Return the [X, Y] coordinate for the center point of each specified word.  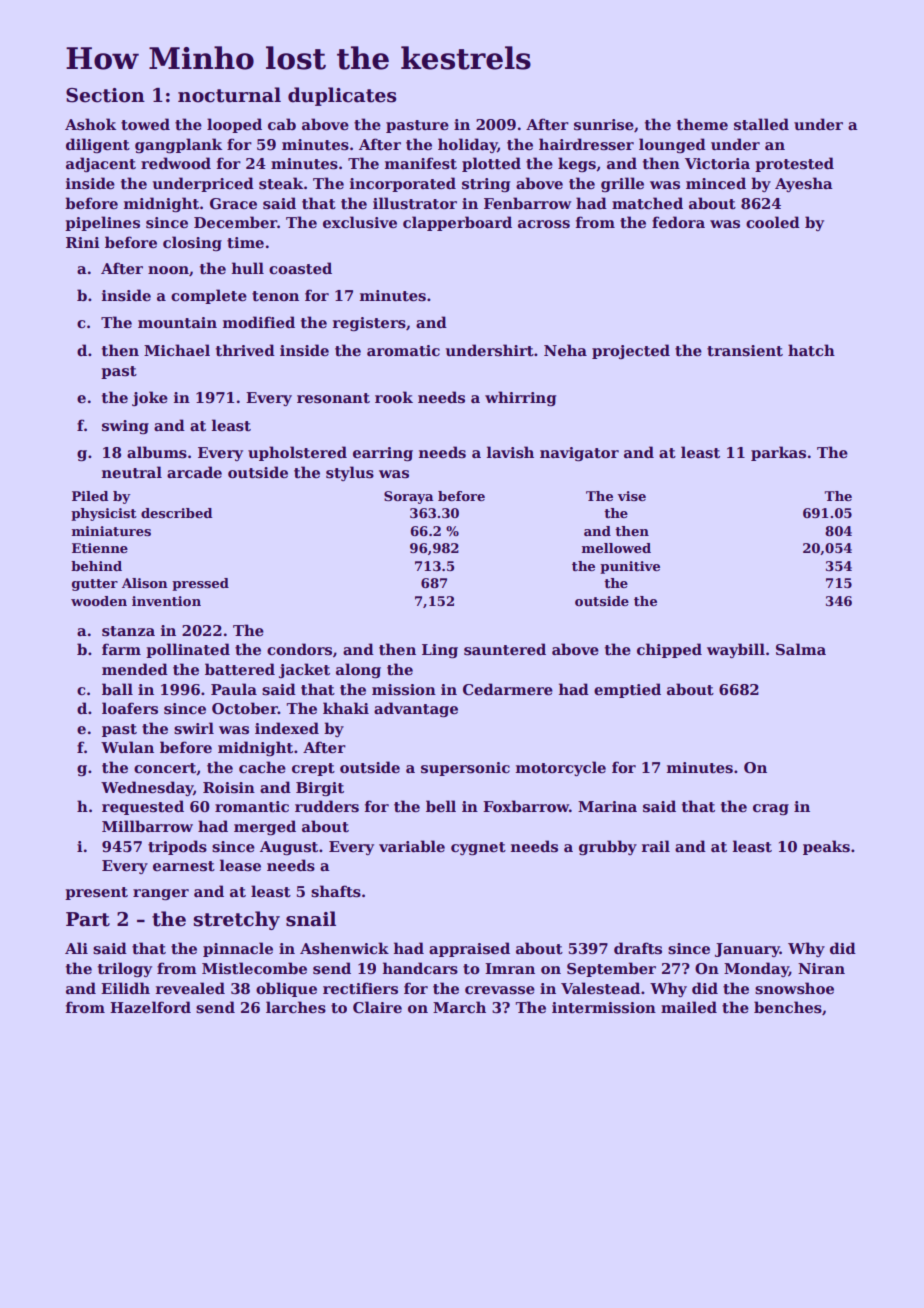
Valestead [600, 988]
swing [125, 427]
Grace [233, 203]
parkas [778, 453]
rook [394, 397]
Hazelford [150, 1007]
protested [794, 164]
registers [369, 324]
